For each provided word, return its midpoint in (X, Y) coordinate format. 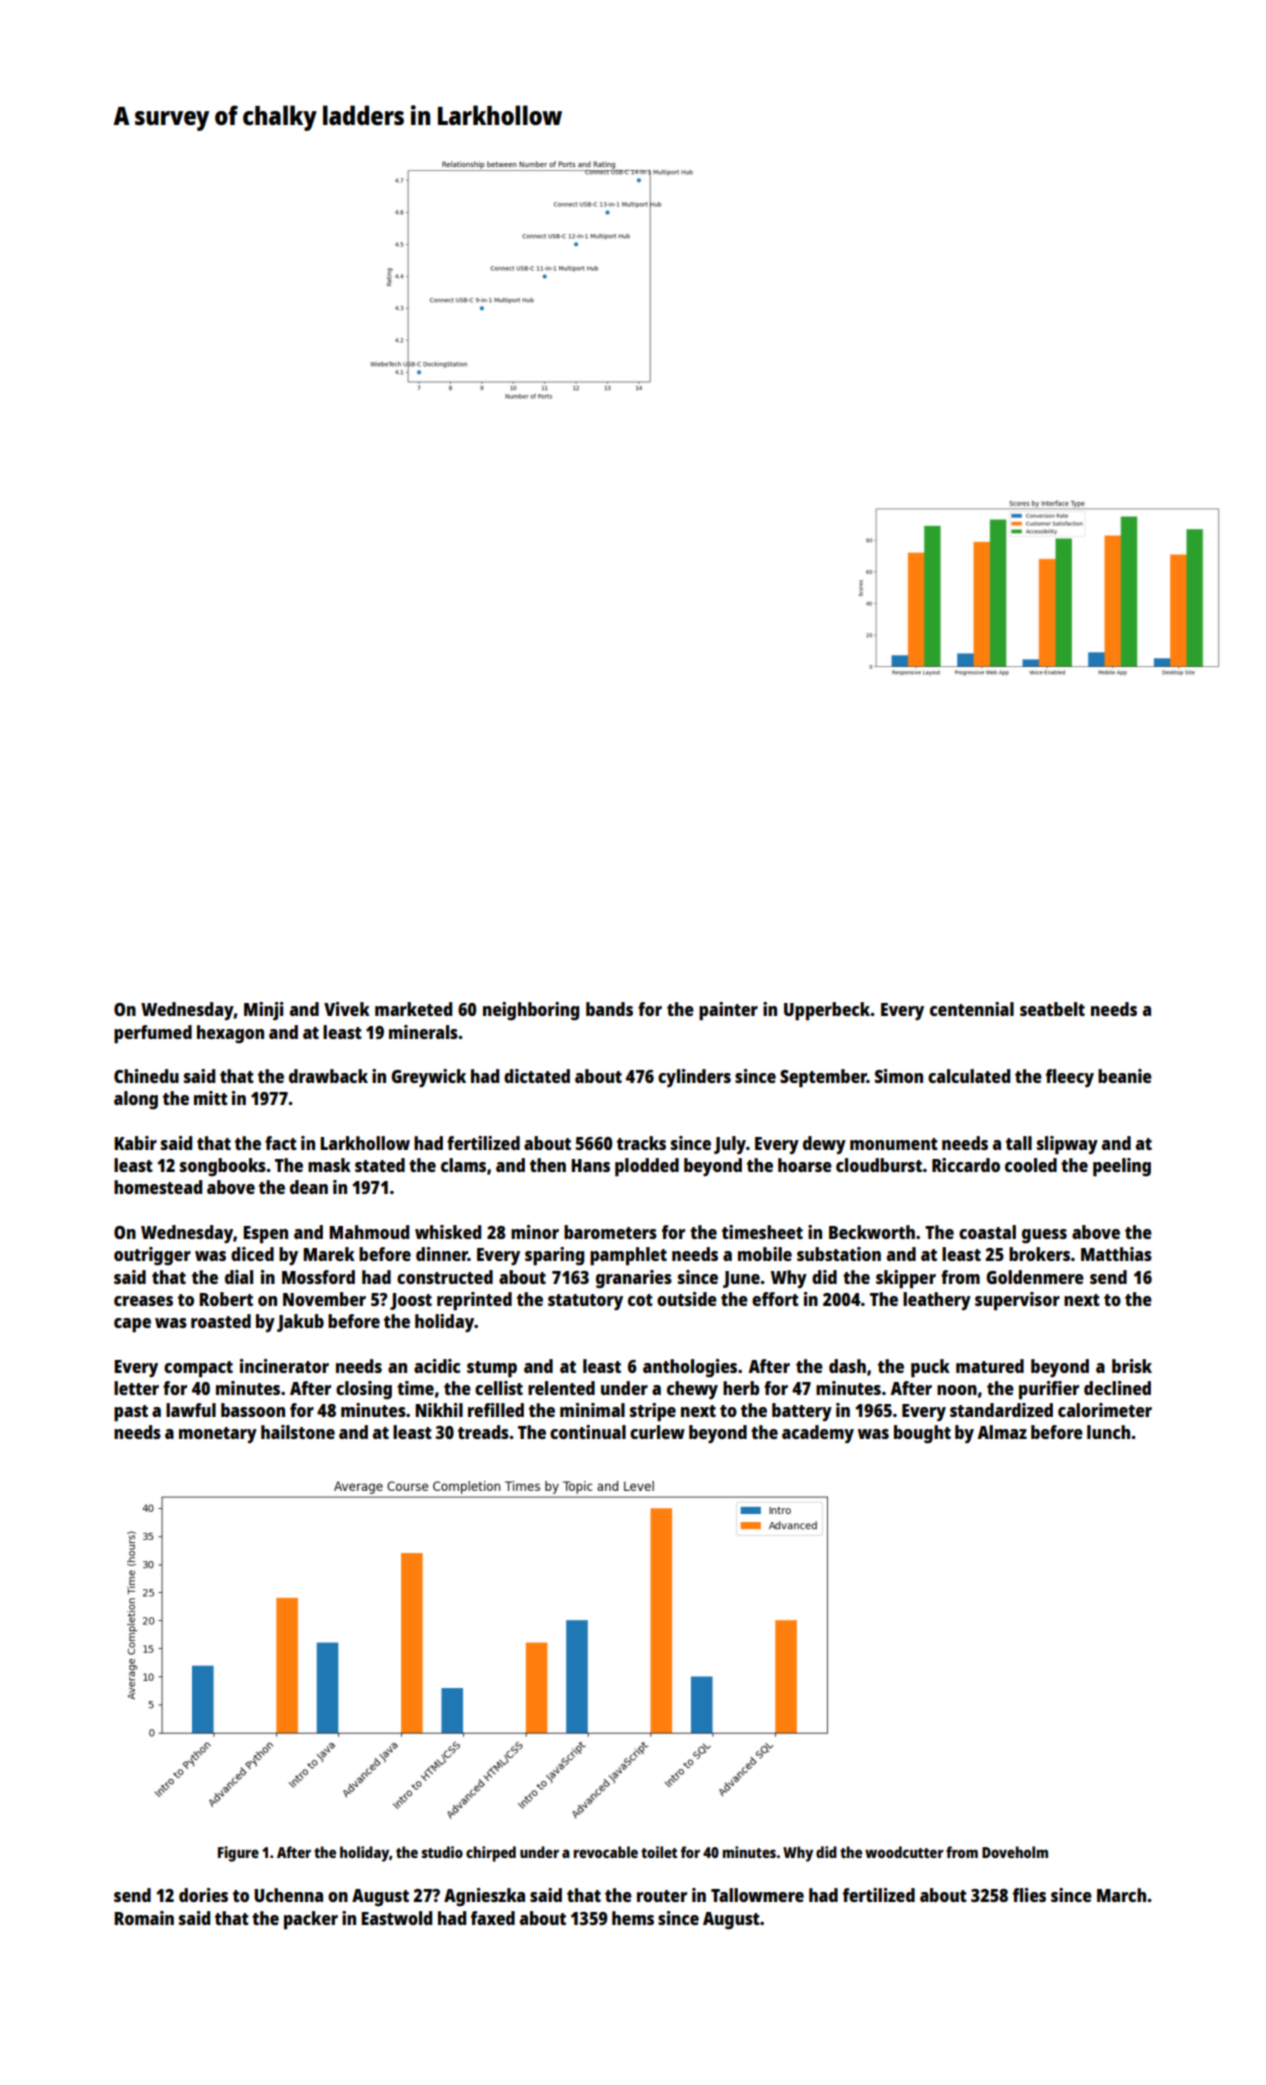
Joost (411, 1301)
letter (136, 1388)
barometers (610, 1232)
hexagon (230, 1034)
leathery (937, 1301)
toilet (659, 1852)
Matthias (1116, 1254)
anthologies (690, 1368)
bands (609, 1009)
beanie (1125, 1076)
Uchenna (288, 1895)
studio (442, 1852)
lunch (1108, 1432)
